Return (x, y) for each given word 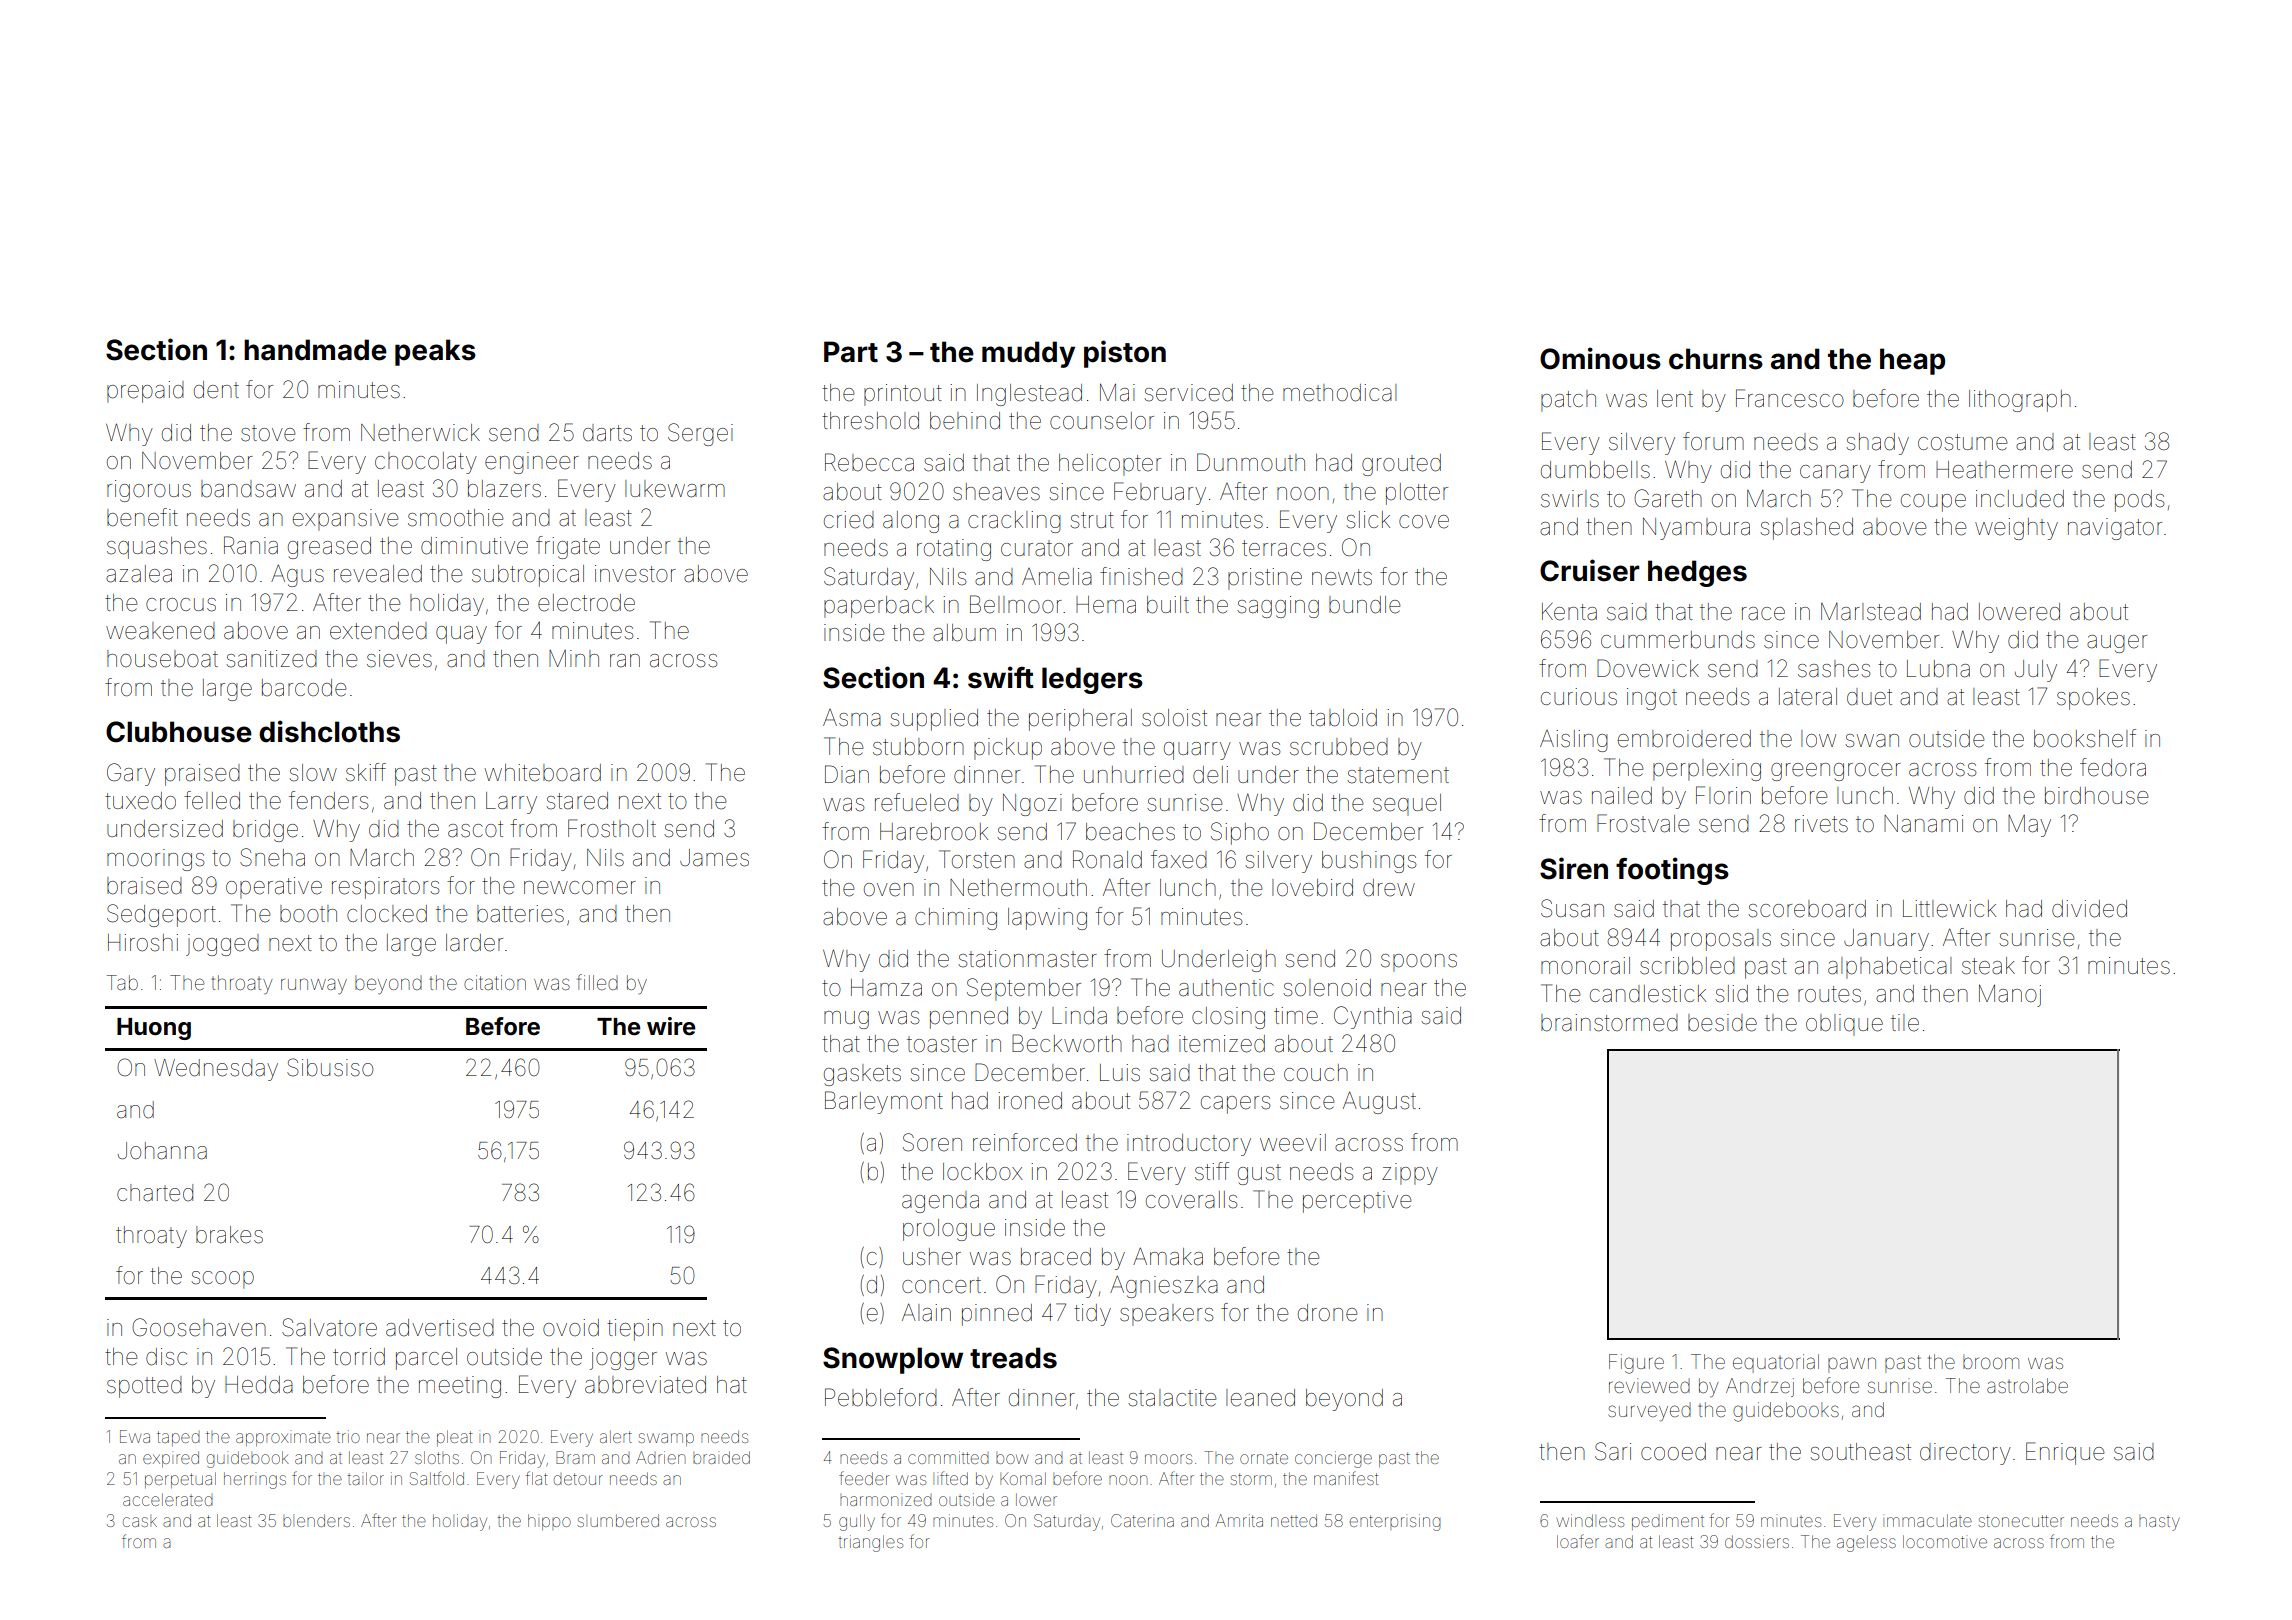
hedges (1697, 573)
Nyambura (1696, 529)
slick (1368, 520)
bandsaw (248, 489)
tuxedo (140, 801)
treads (1013, 1358)
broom (1991, 1361)
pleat (454, 1438)
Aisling (1574, 741)
